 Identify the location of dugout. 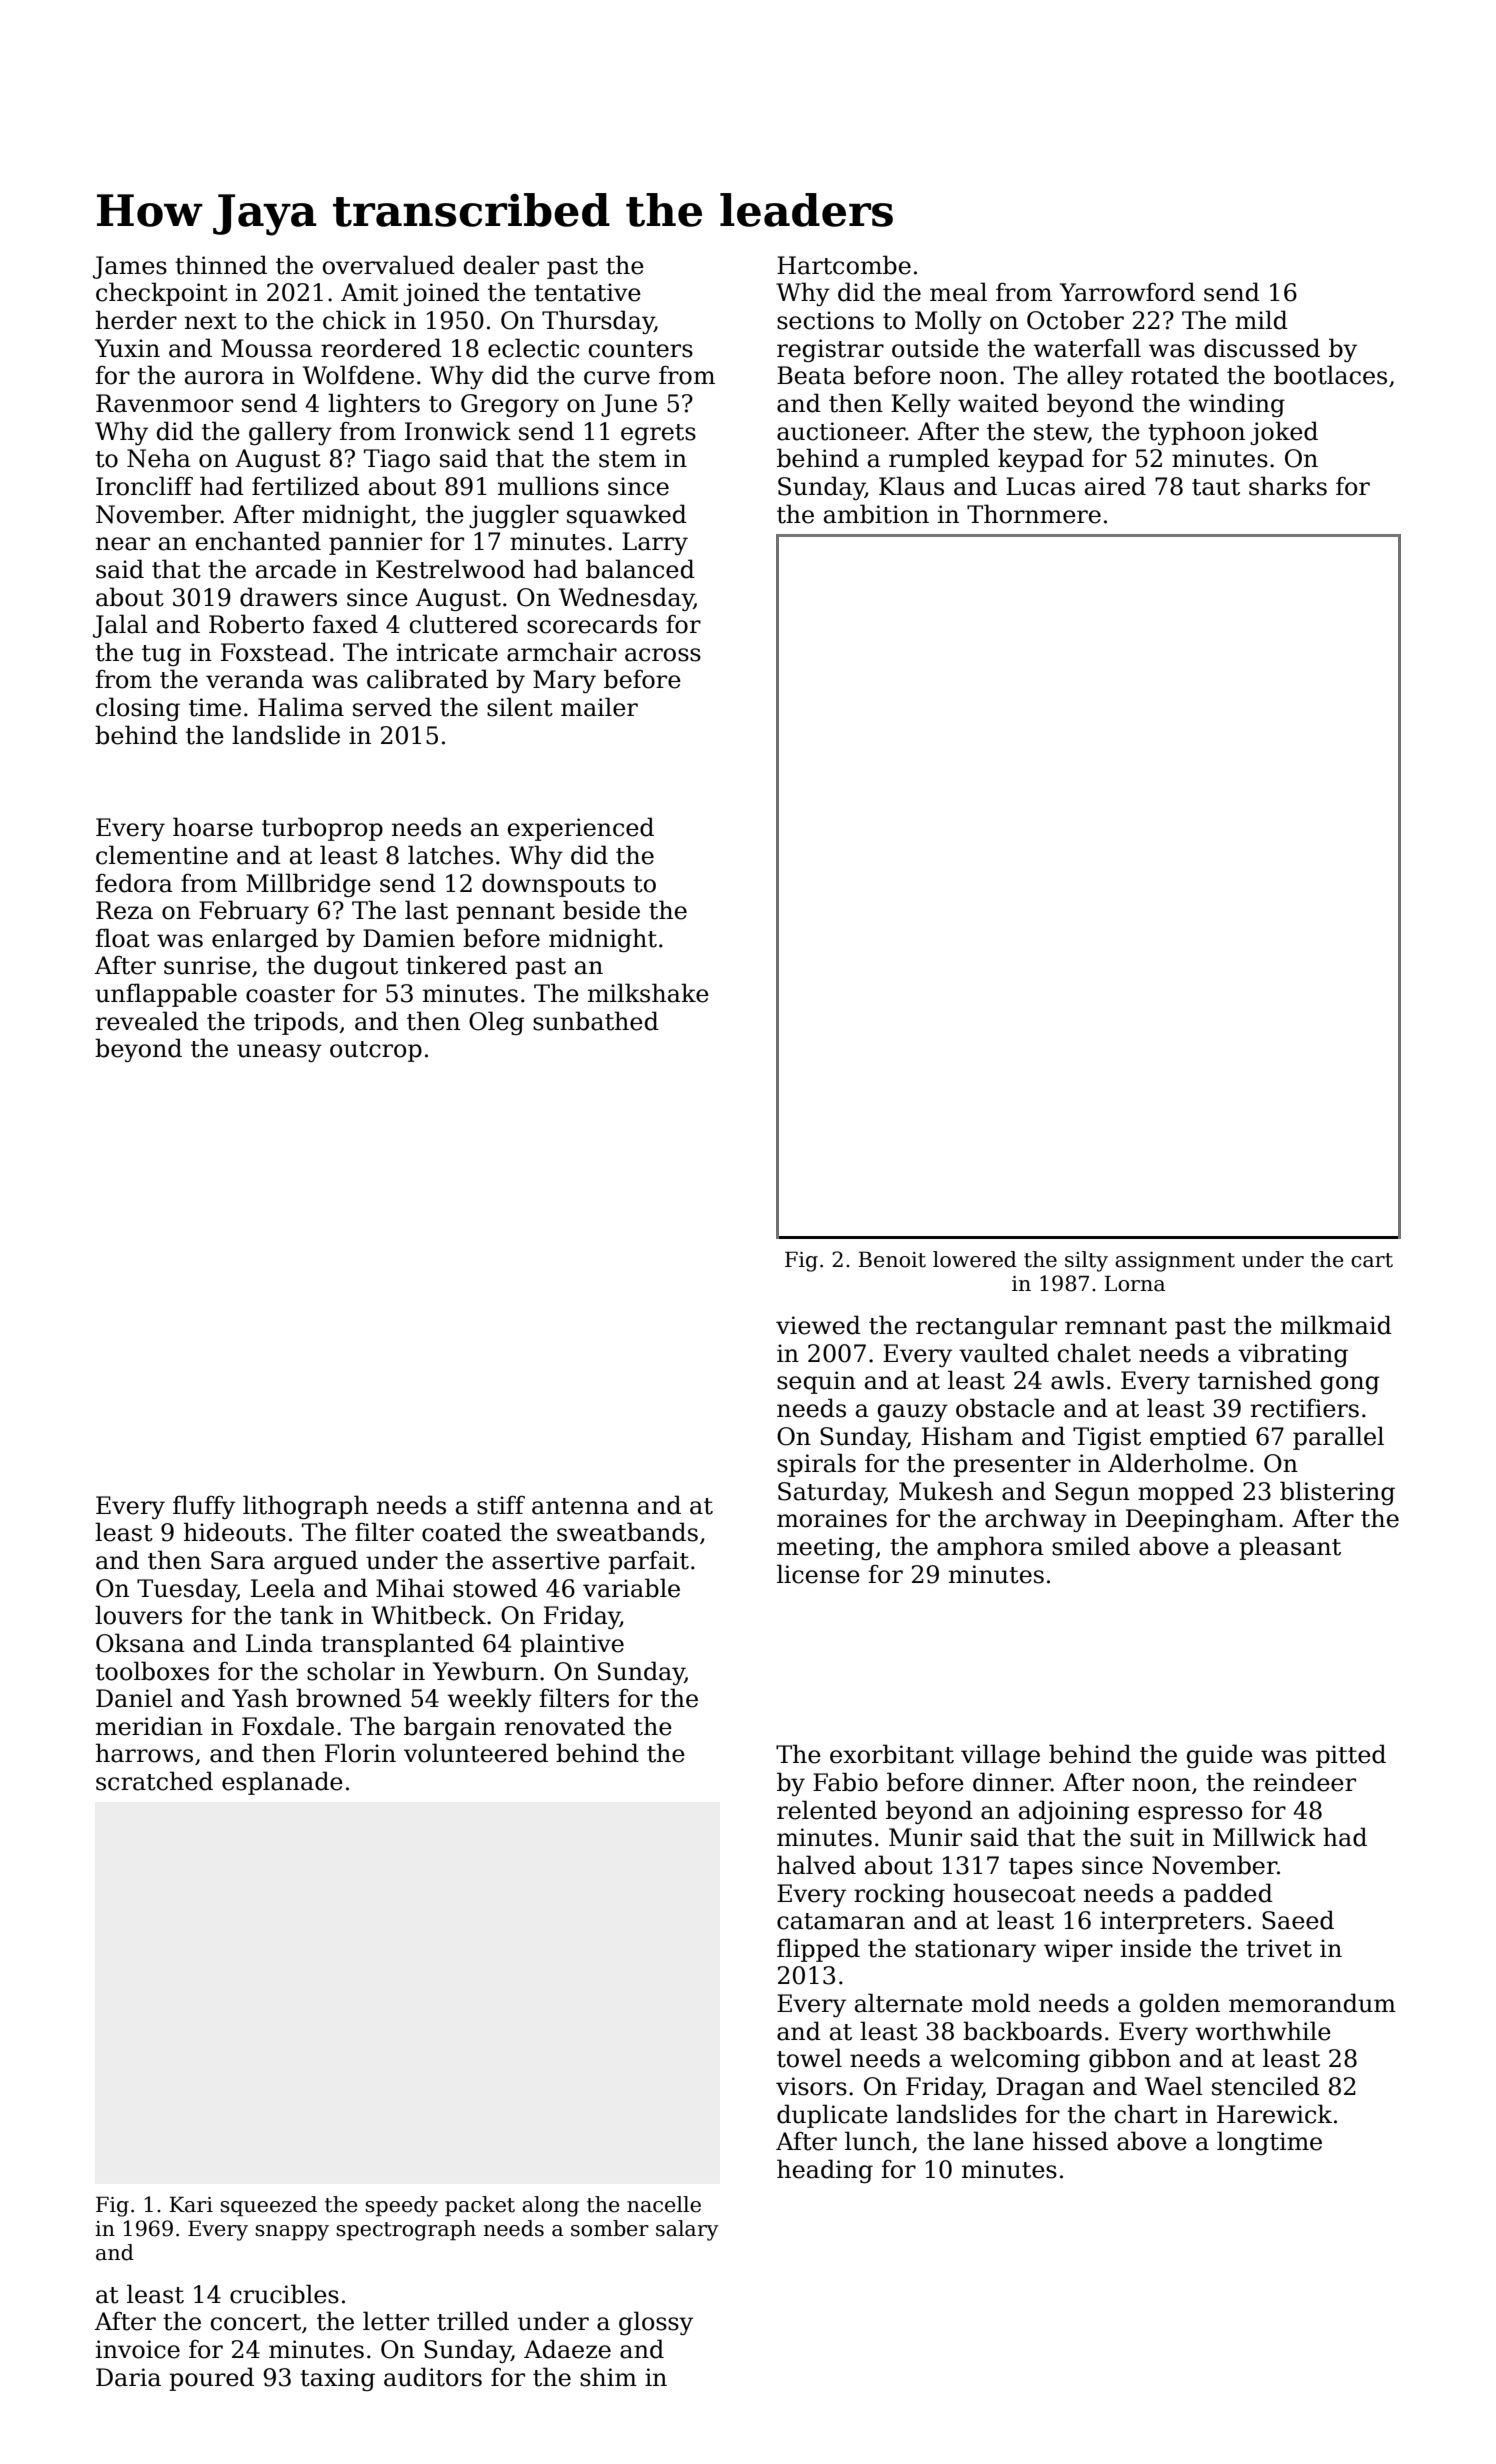
(356, 967).
